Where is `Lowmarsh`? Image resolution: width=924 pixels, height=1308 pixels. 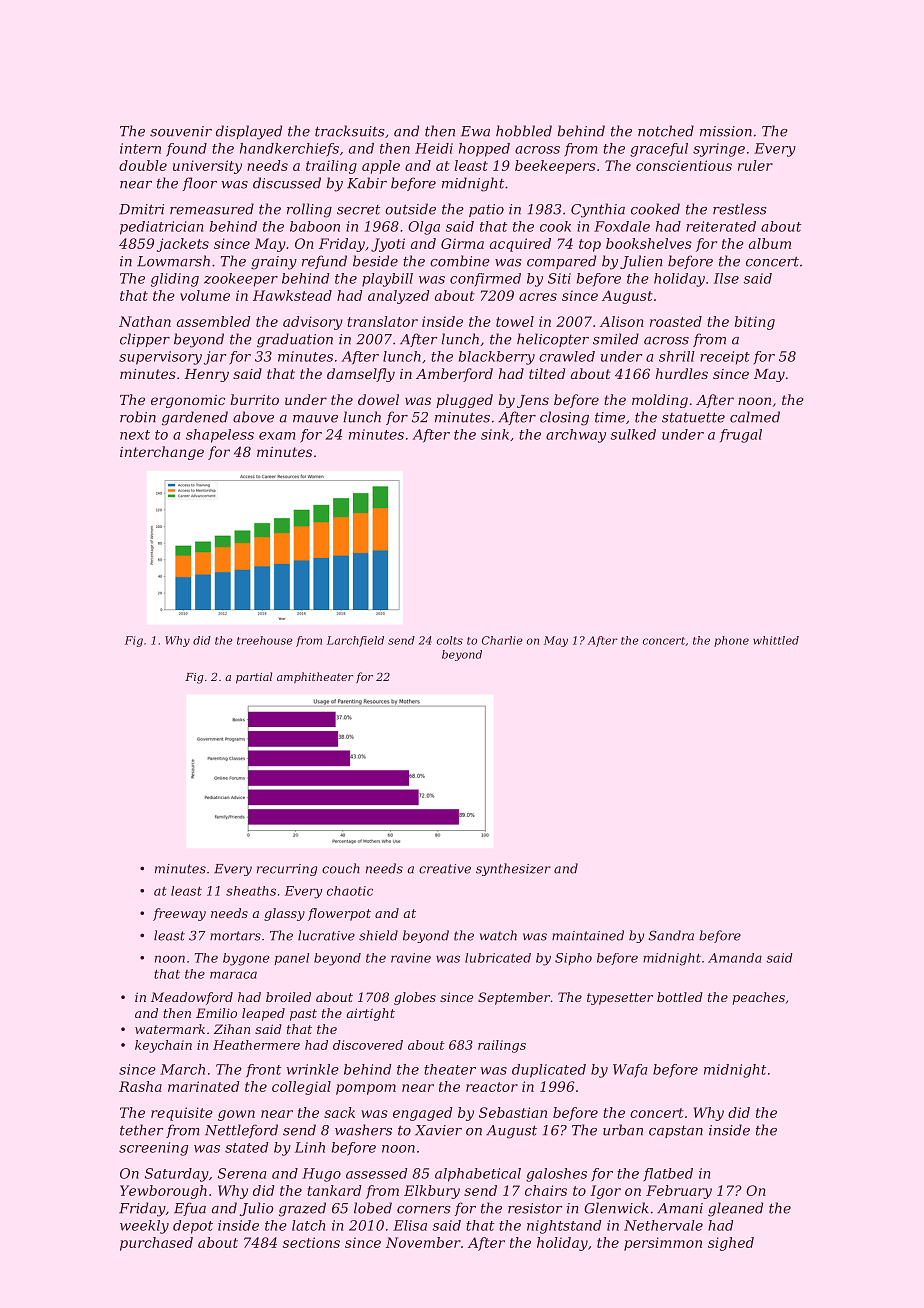 Lowmarsh is located at coordinates (173, 261).
